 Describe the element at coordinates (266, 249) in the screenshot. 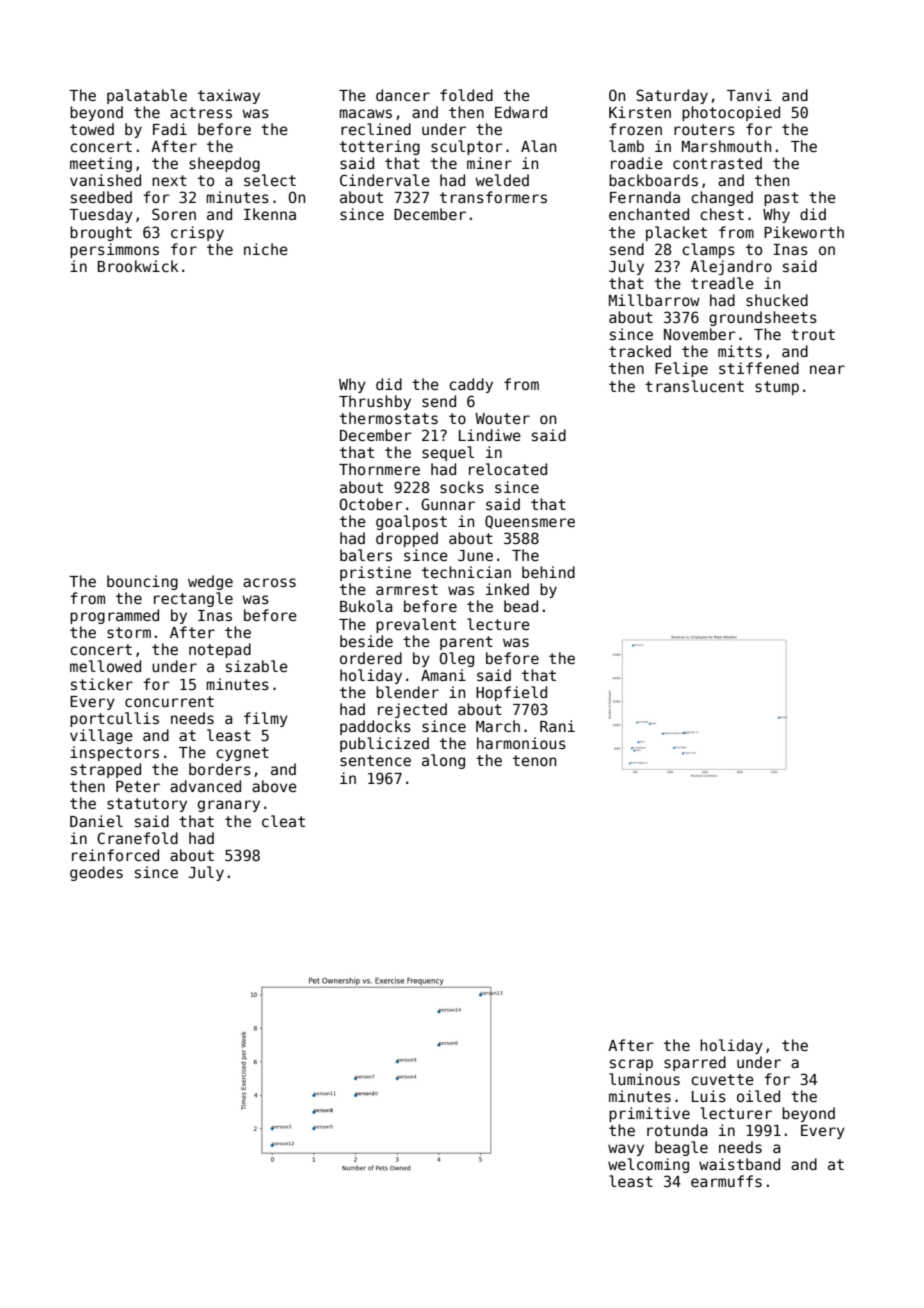

I see `niche` at that location.
